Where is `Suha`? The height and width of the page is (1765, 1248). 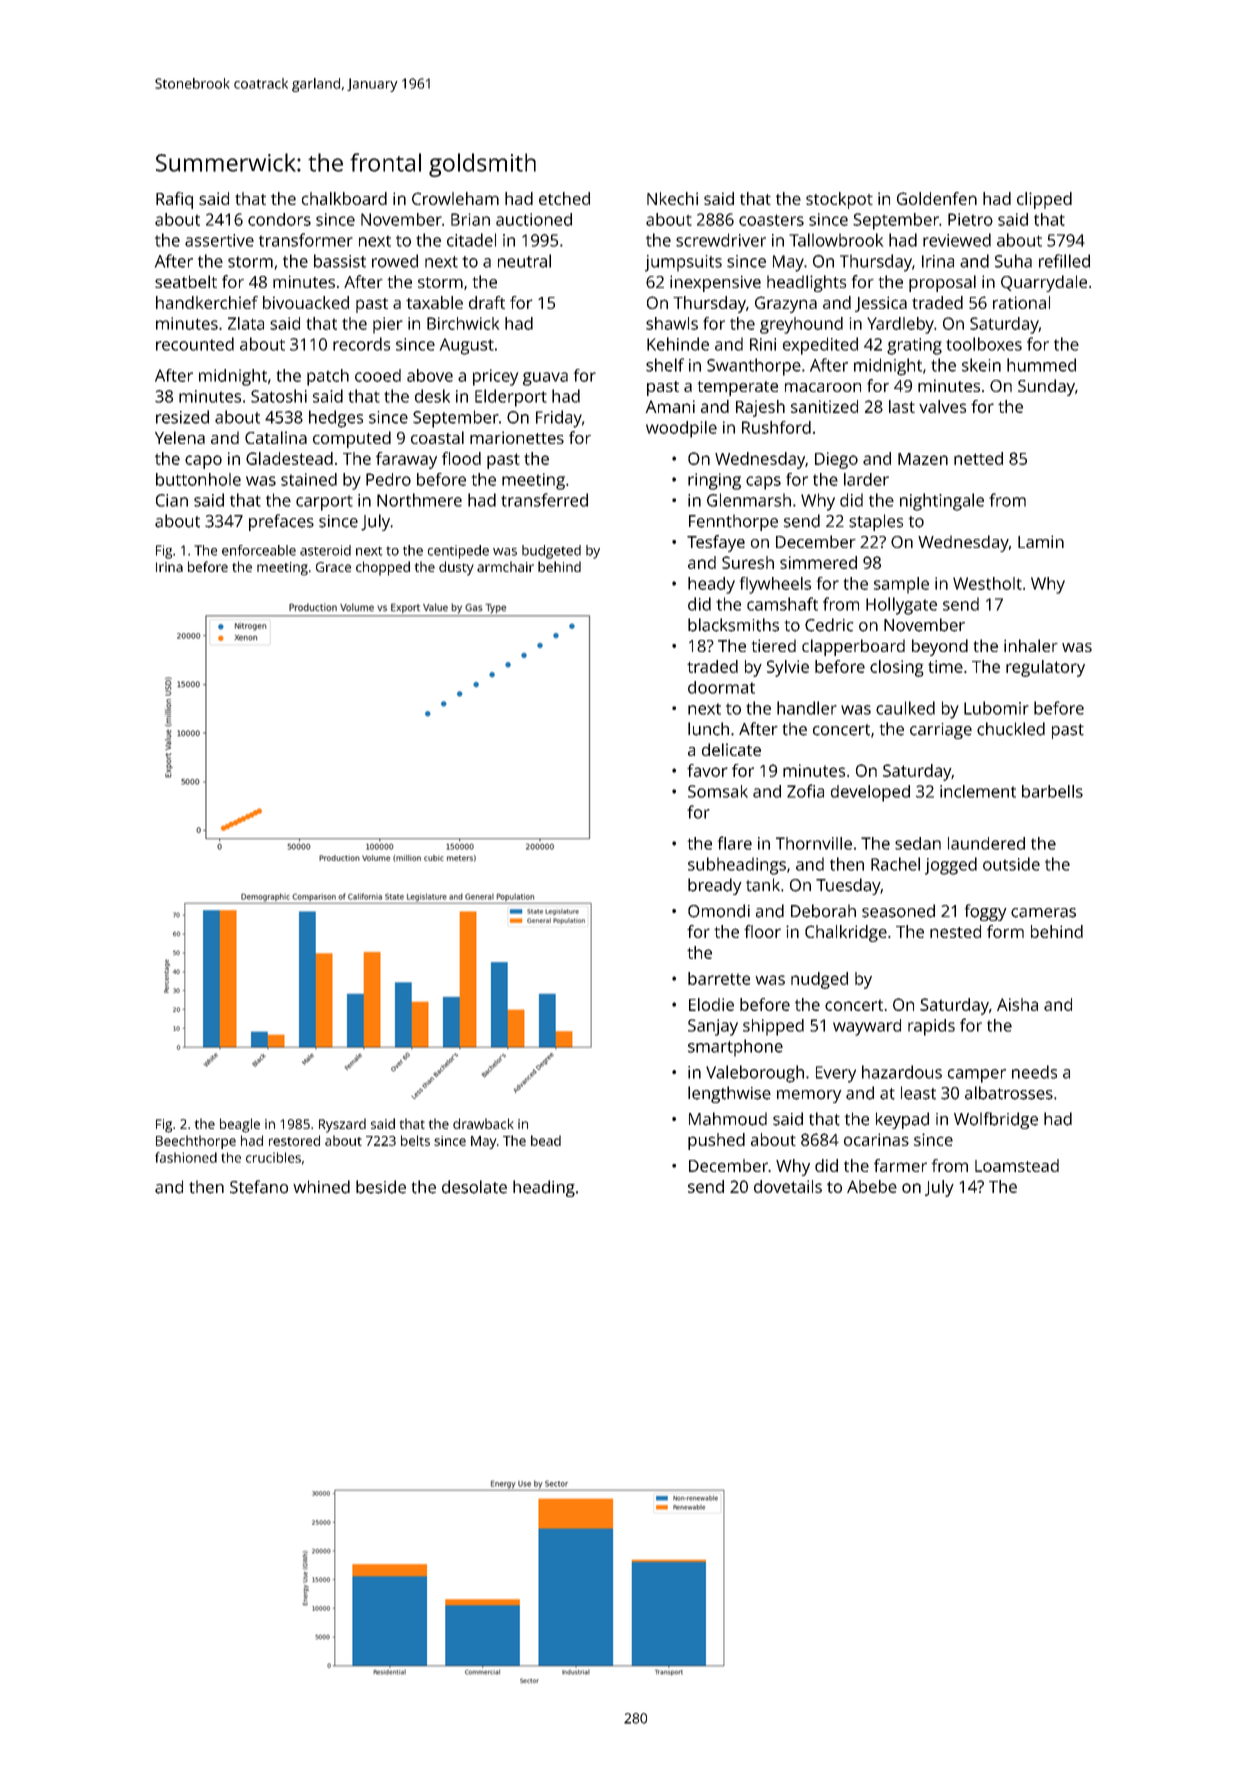
Suha is located at coordinates (1013, 261).
